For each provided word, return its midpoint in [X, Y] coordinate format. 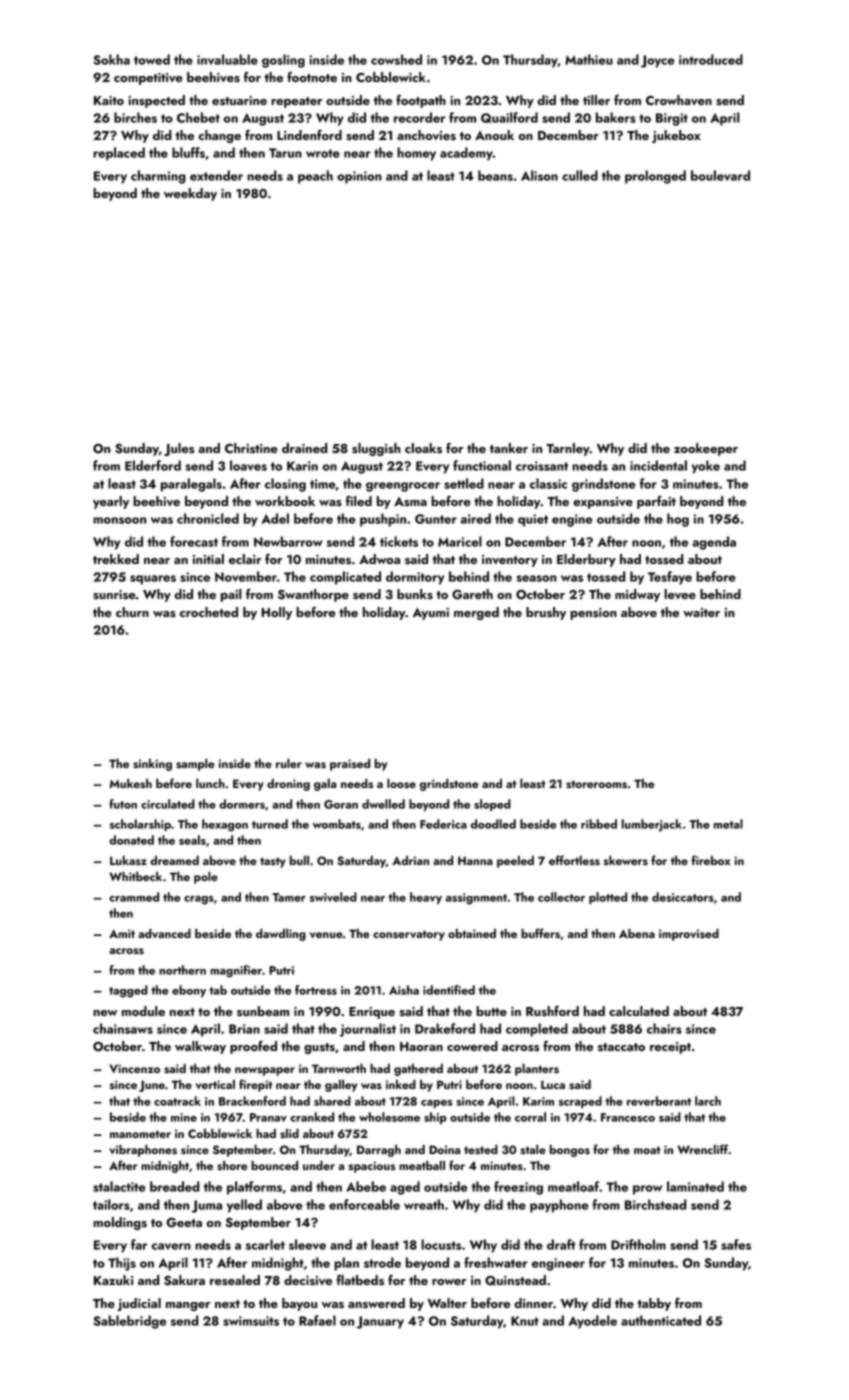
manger [188, 1306]
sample [195, 764]
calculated [639, 1011]
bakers [616, 117]
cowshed [396, 59]
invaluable [227, 59]
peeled [515, 861]
